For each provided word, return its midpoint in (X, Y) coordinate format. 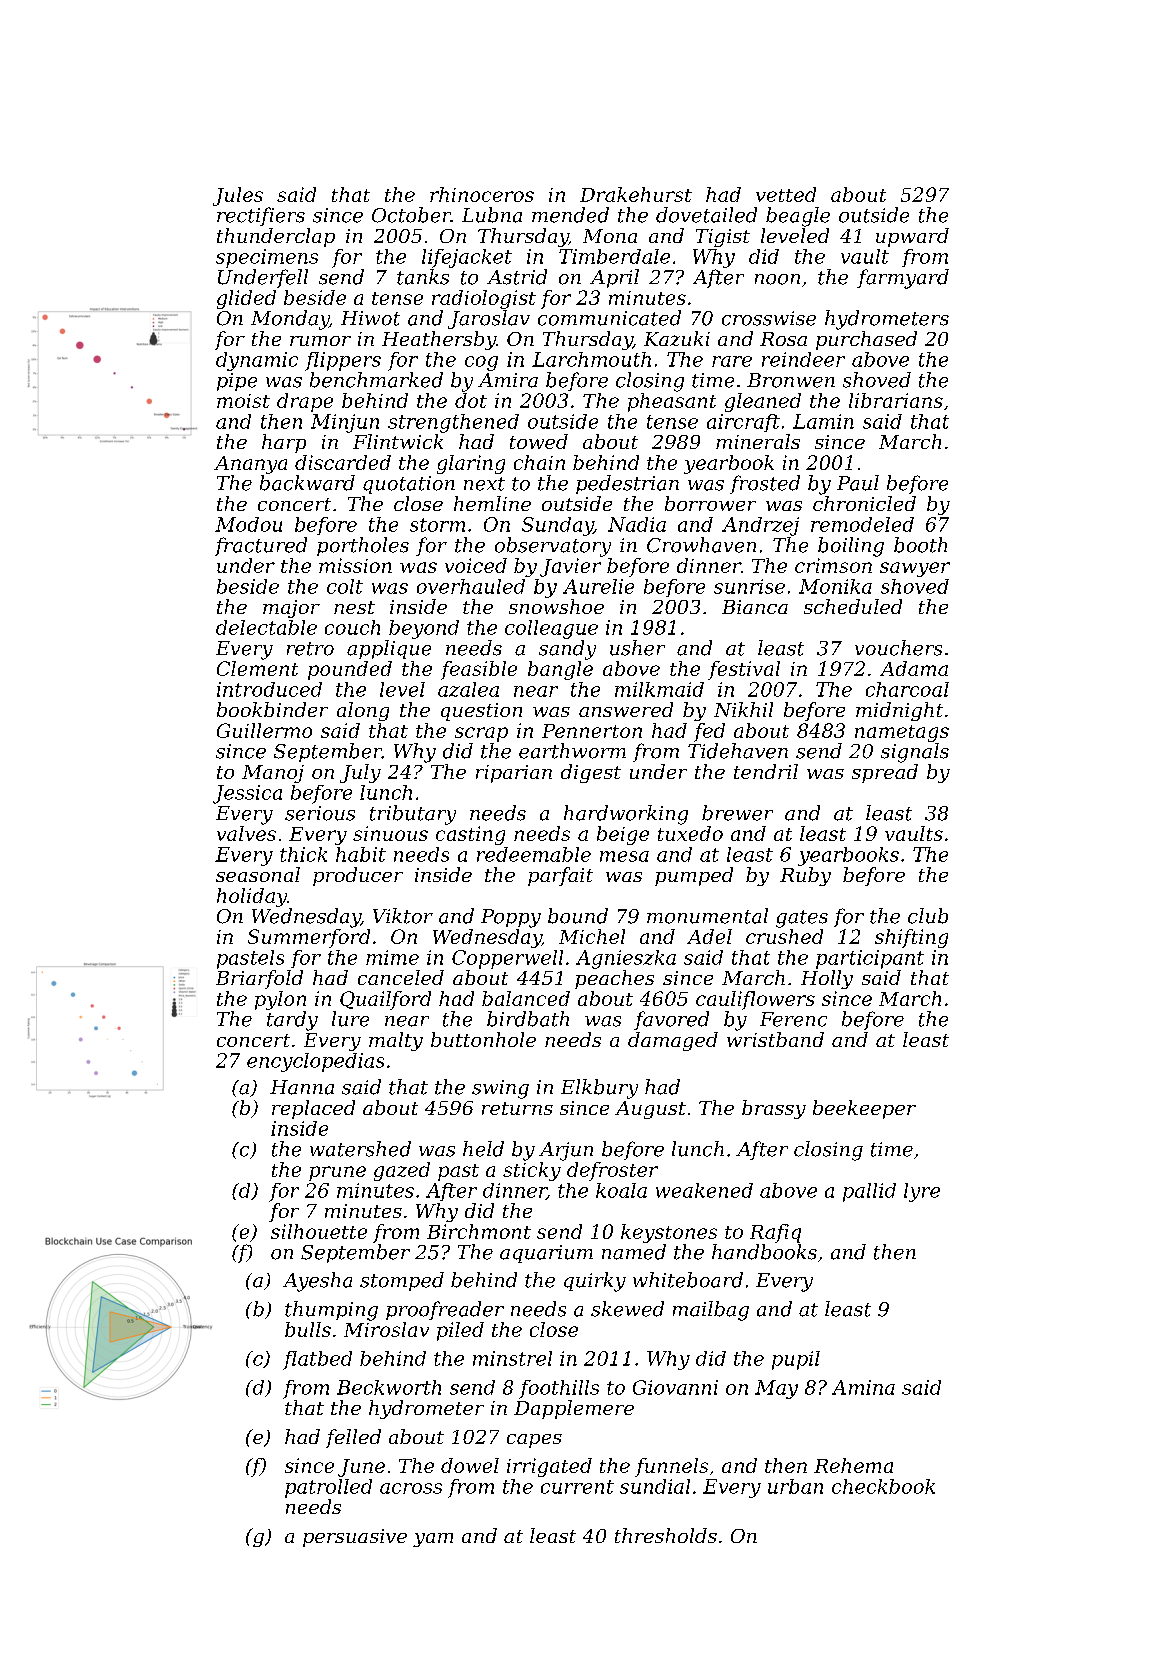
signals (915, 753)
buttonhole (483, 1039)
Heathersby (439, 340)
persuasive (355, 1538)
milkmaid (659, 689)
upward (912, 237)
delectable (266, 627)
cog (481, 363)
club (928, 916)
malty (396, 1041)
